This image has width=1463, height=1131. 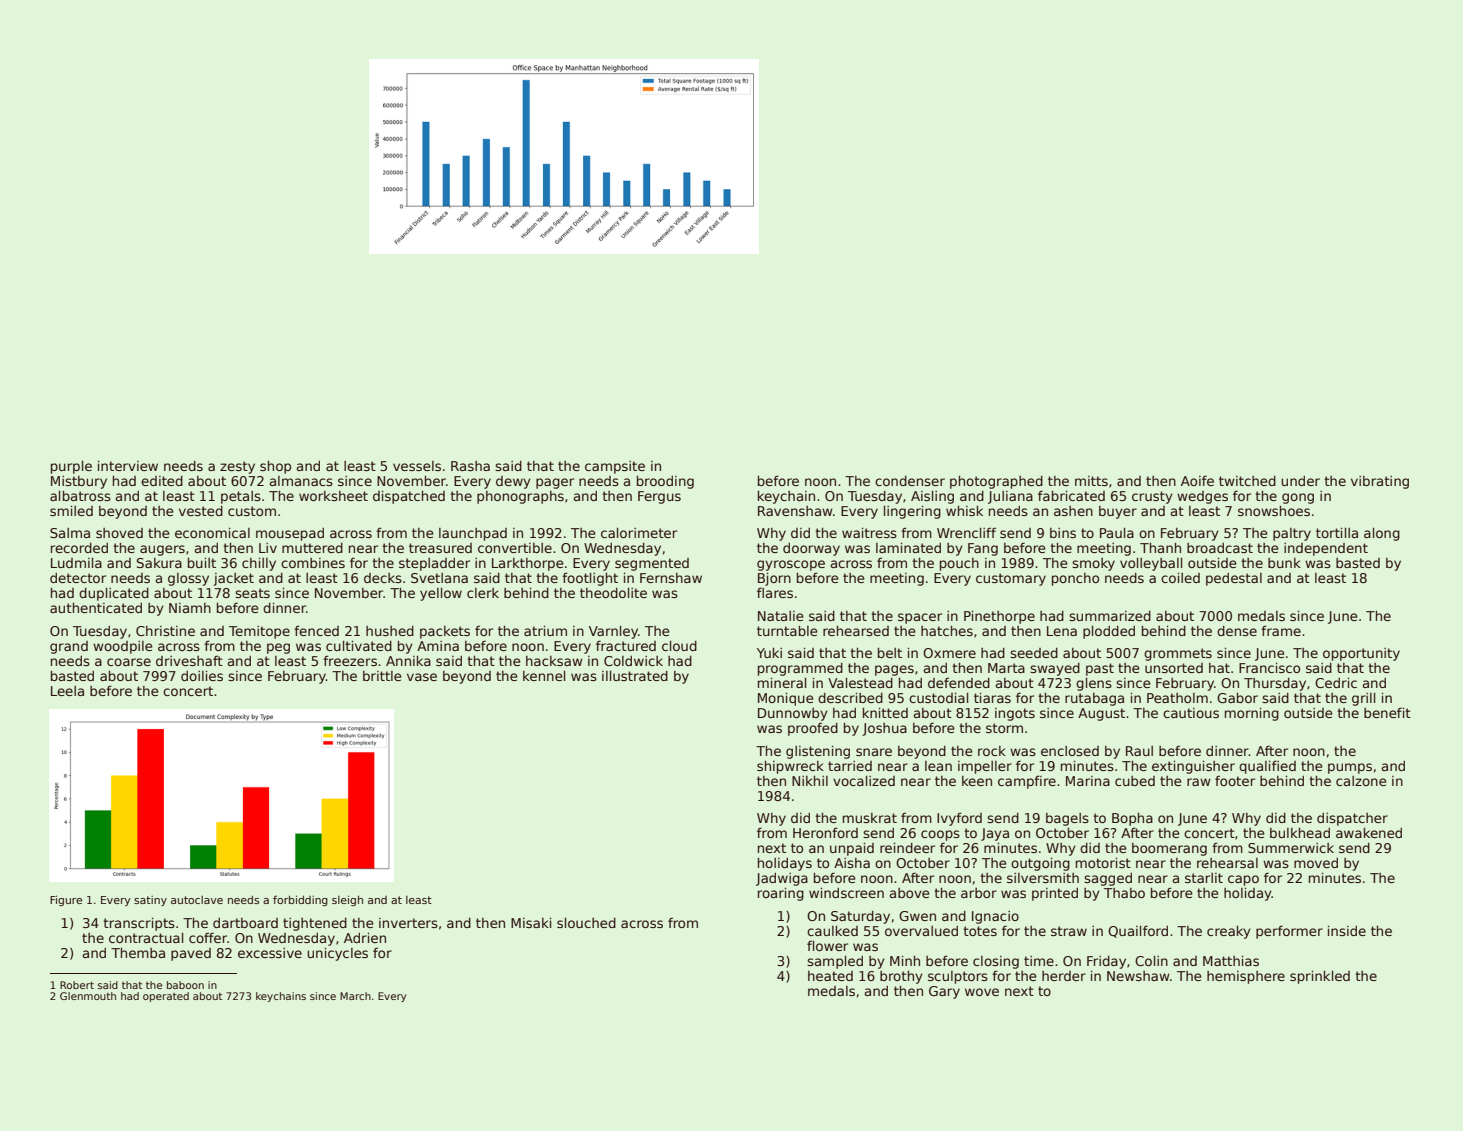 I want to click on Nikhil, so click(x=810, y=781).
